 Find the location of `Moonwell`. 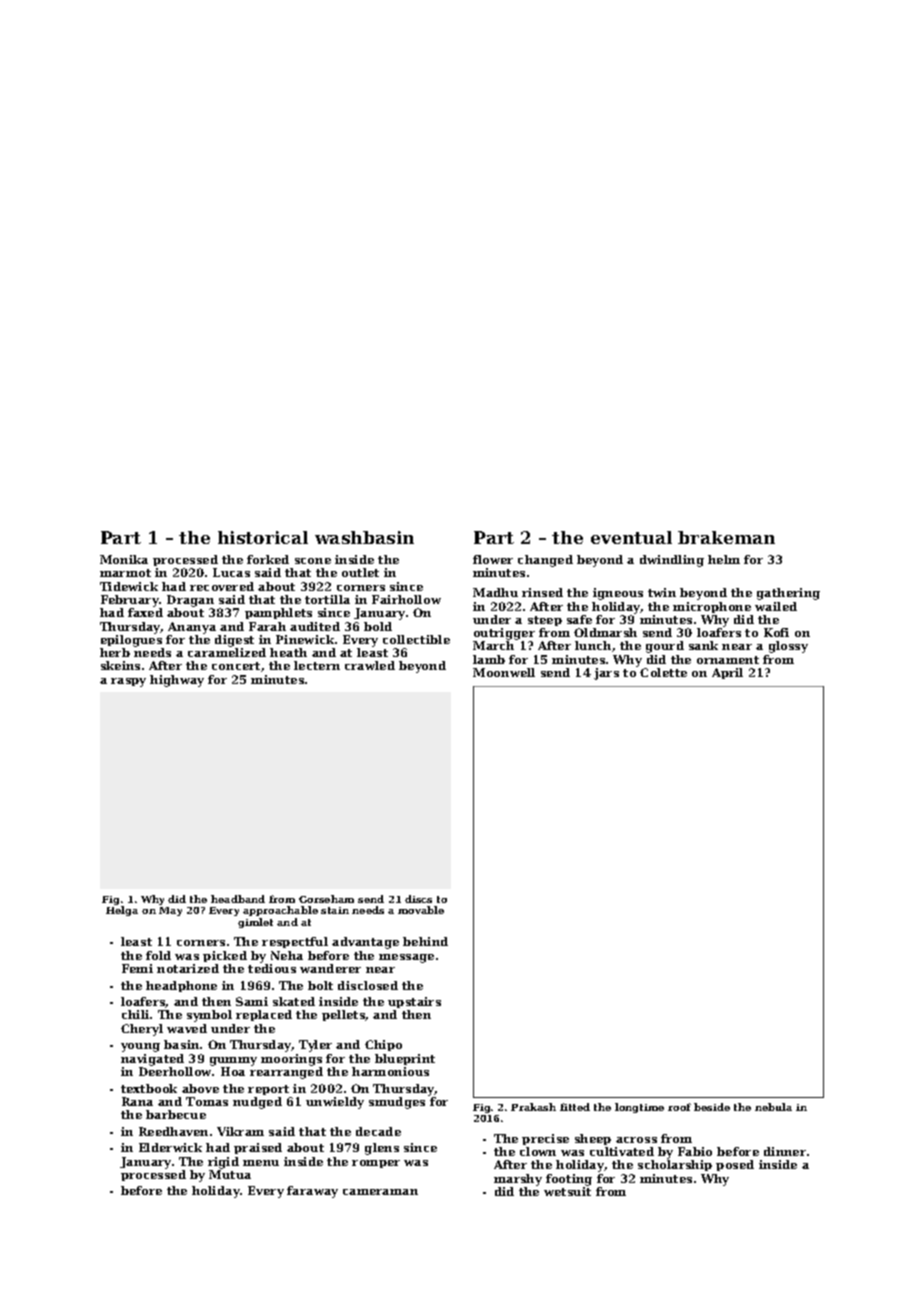

Moonwell is located at coordinates (504, 672).
